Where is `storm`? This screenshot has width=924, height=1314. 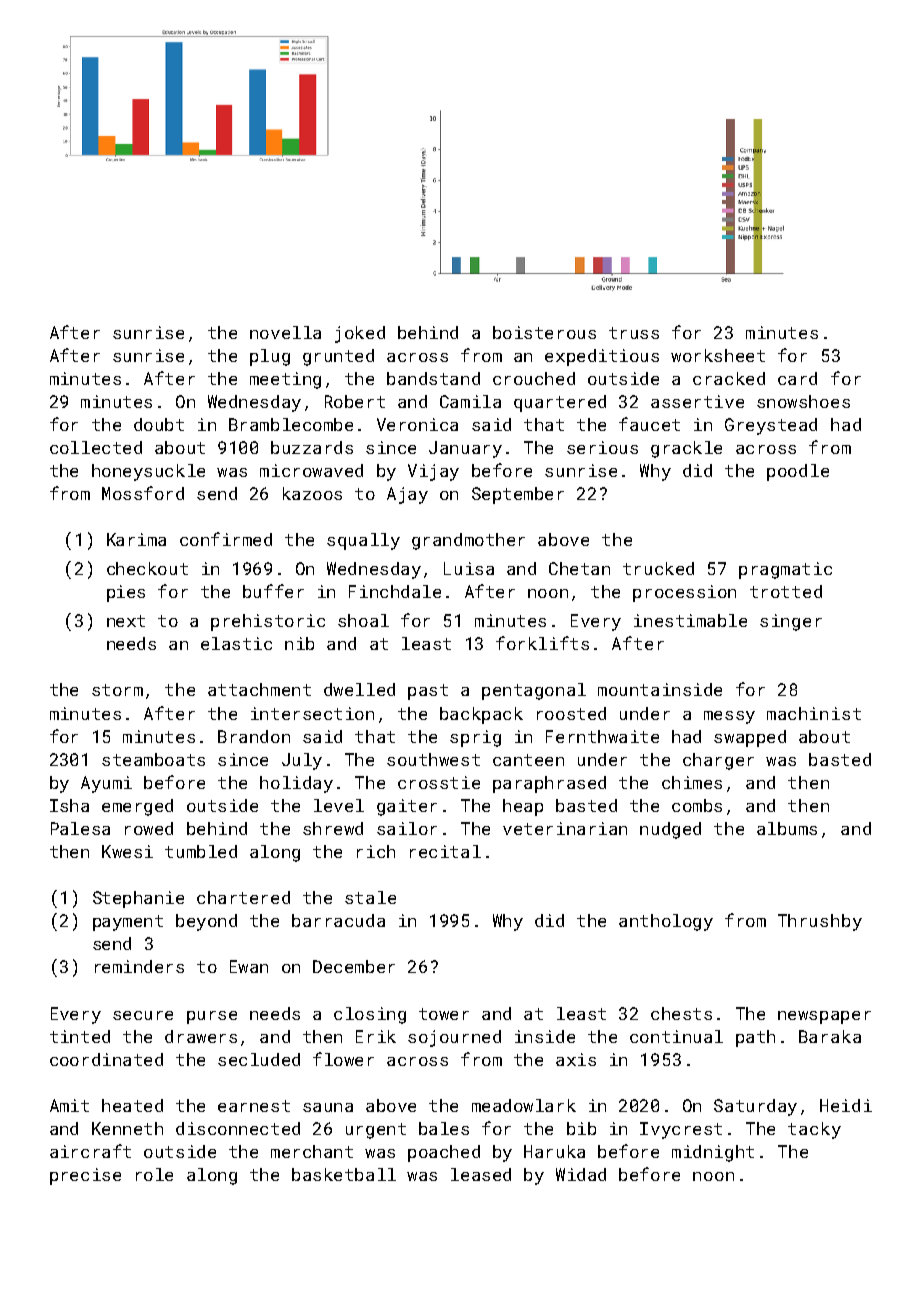
storm is located at coordinates (117, 690).
